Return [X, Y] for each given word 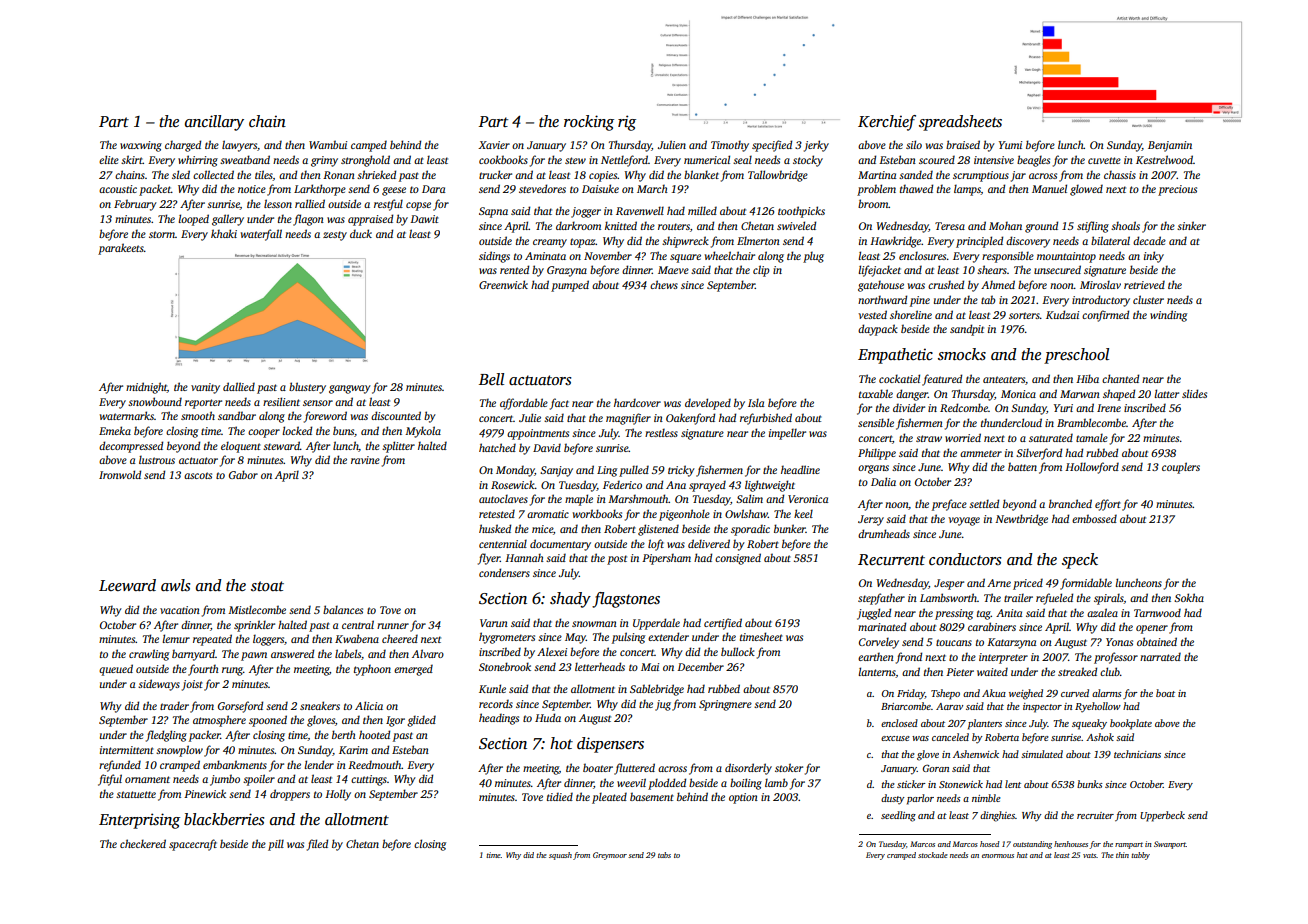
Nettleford [624, 161]
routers [674, 226]
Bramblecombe [1091, 422]
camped [369, 146]
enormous [998, 856]
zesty [335, 236]
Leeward [127, 585]
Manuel [1049, 188]
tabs [664, 855]
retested [497, 513]
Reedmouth [375, 764]
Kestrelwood [1164, 159]
